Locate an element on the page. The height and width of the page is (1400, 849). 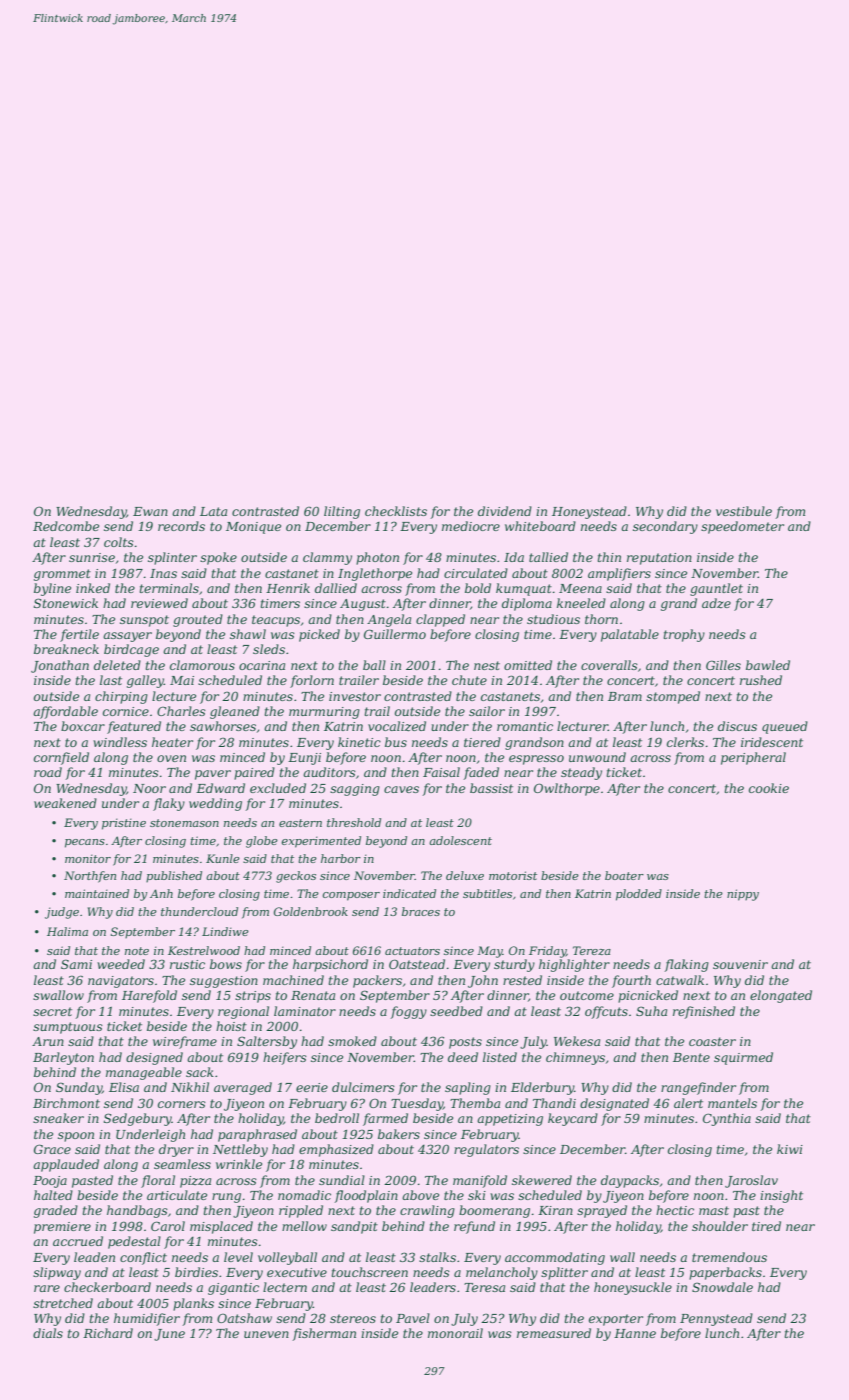
checkerboard is located at coordinates (107, 1287).
